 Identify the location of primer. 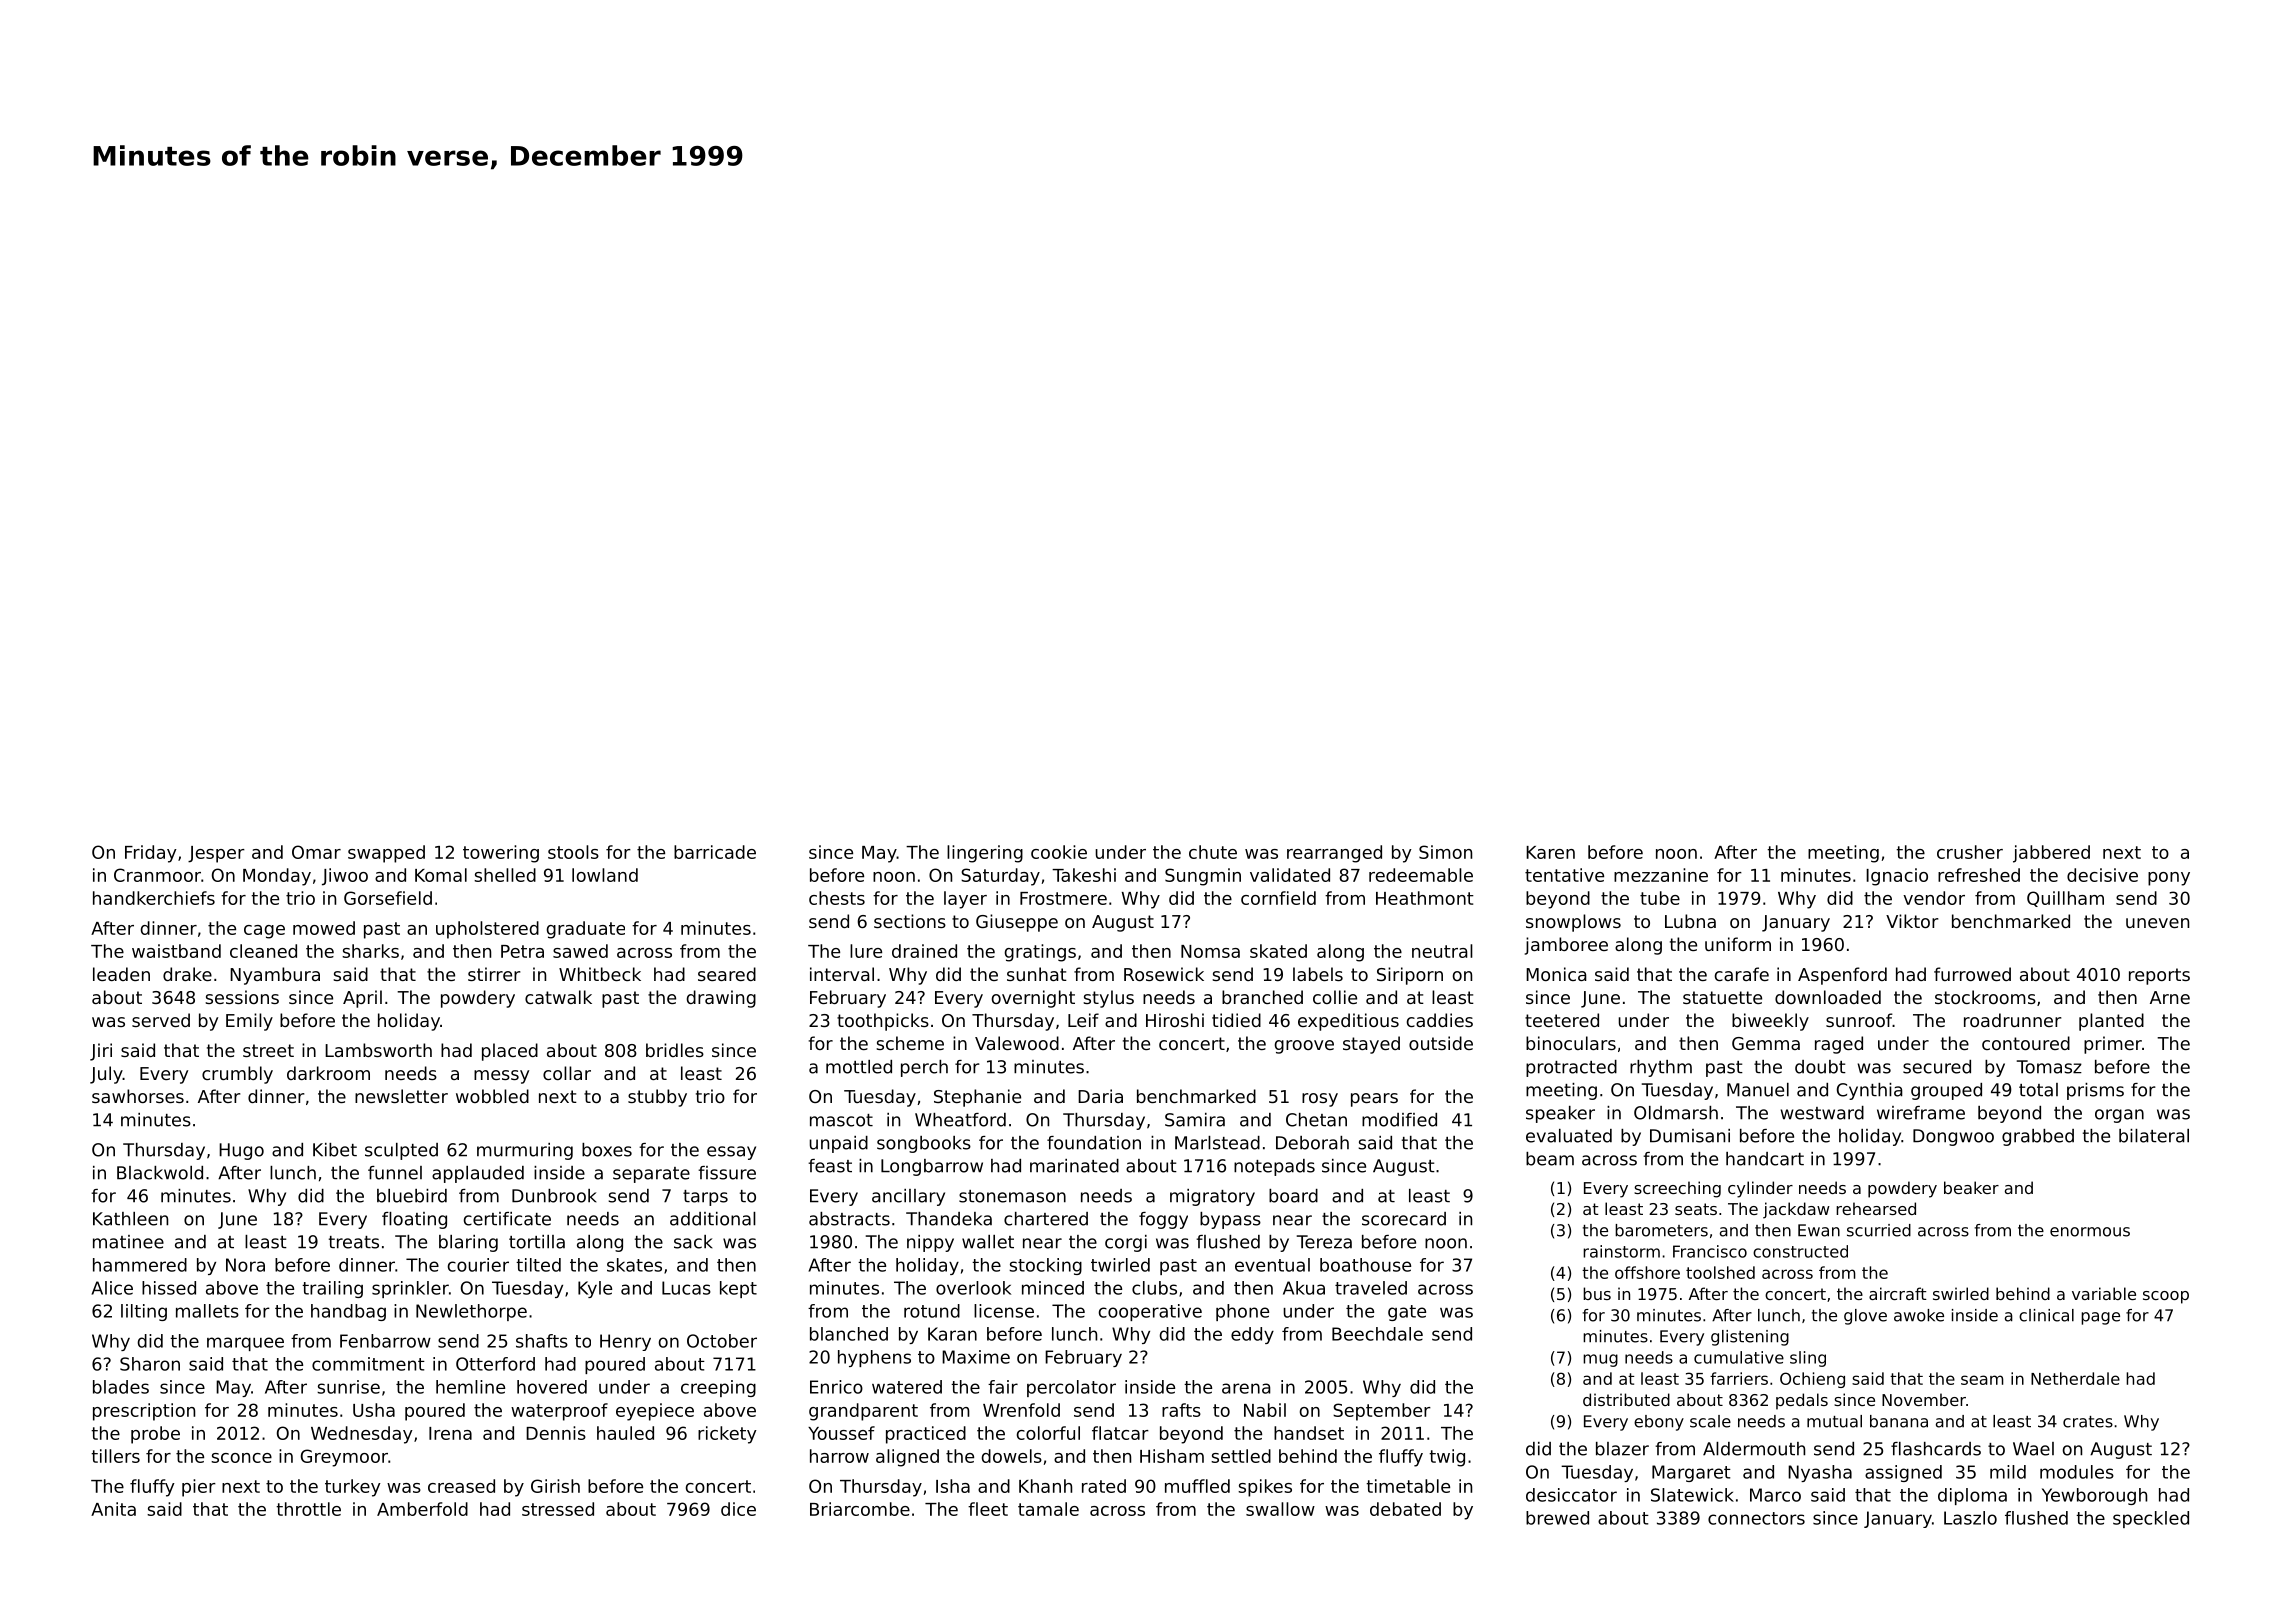
(2113, 1045).
